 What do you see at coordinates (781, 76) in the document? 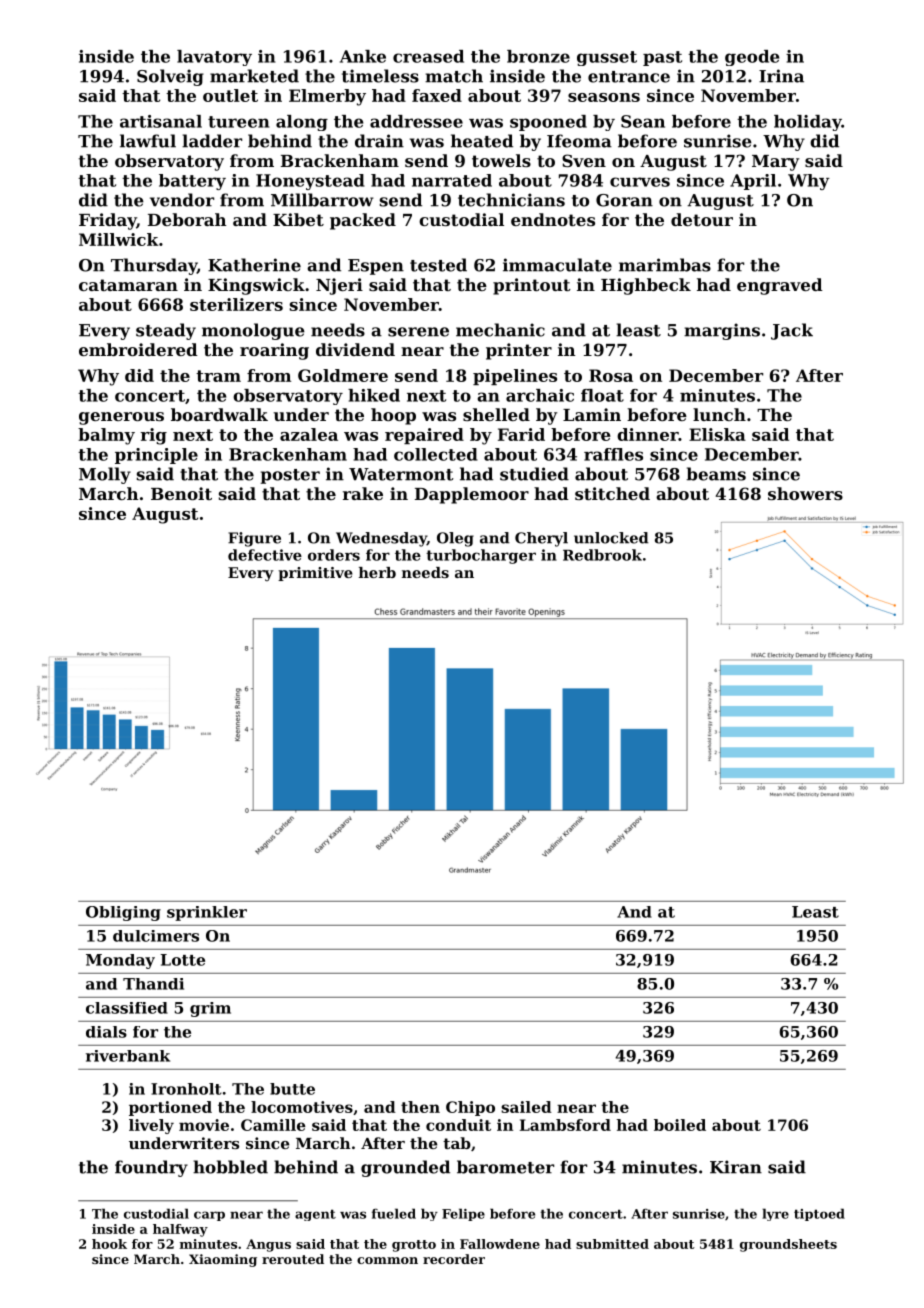
I see `Irina` at bounding box center [781, 76].
